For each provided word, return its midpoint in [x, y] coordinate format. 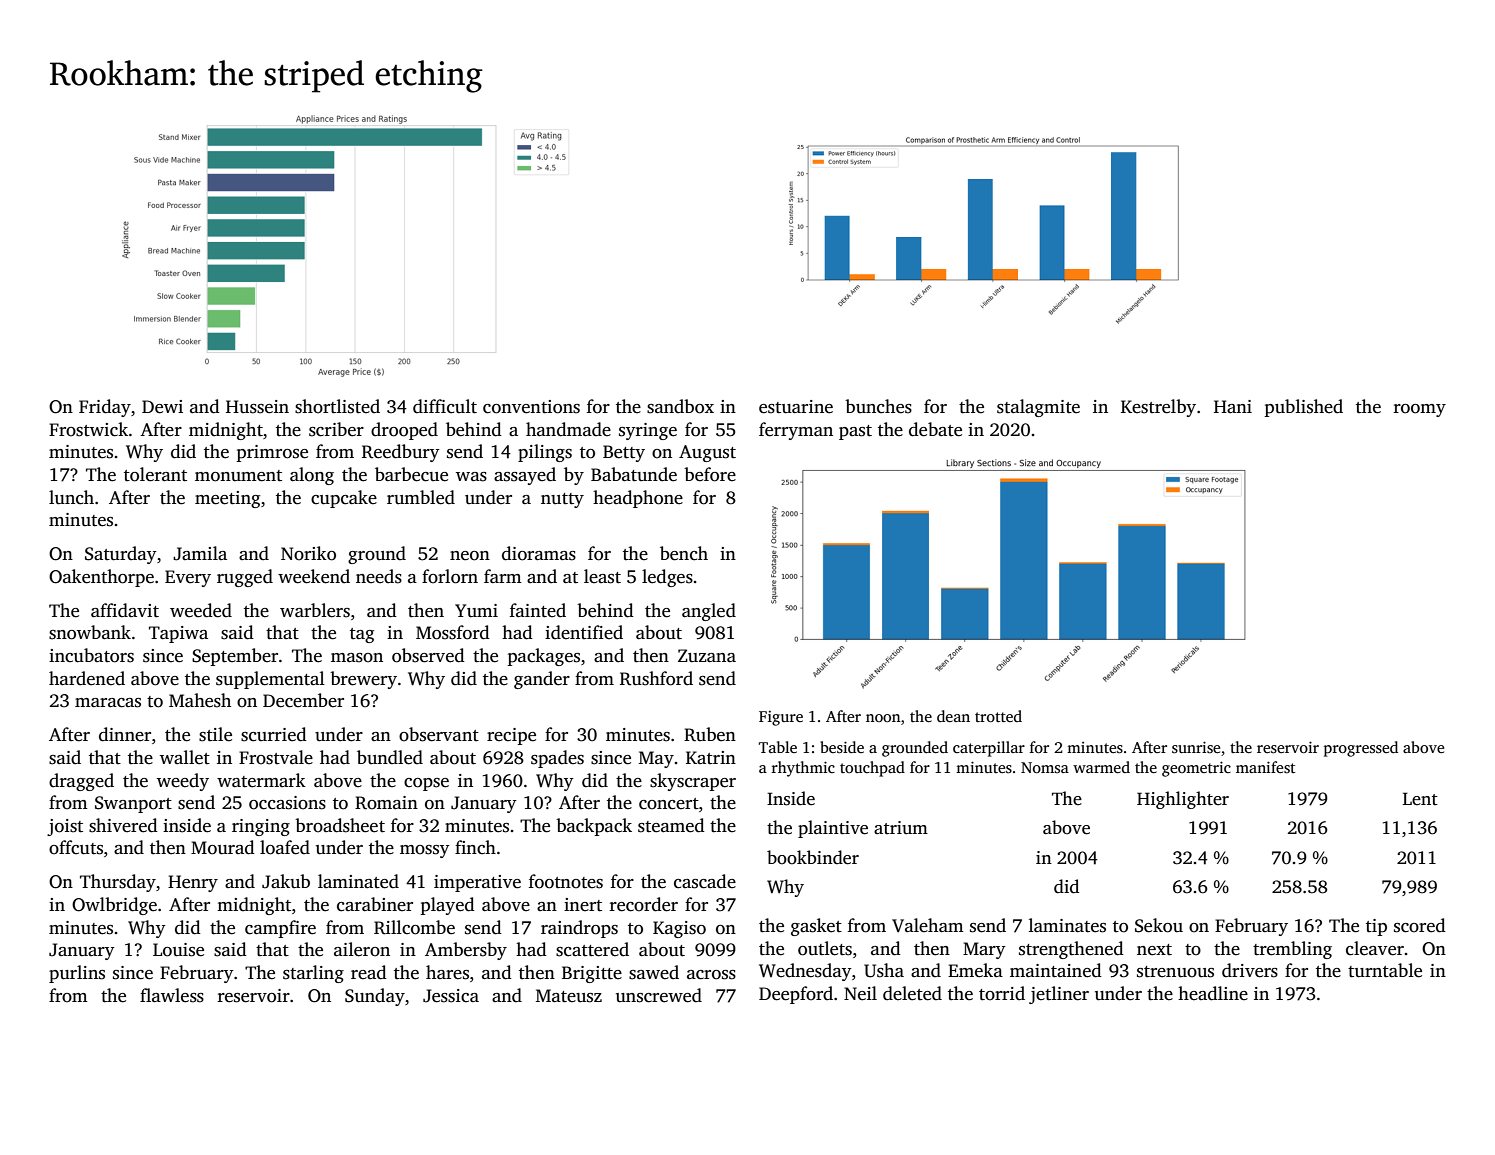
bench [684, 553]
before [710, 474]
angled [709, 612]
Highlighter [1183, 800]
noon [883, 718]
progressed [1361, 749]
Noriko [308, 553]
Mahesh [200, 700]
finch [475, 847]
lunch [71, 497]
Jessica [451, 996]
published [1304, 408]
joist [65, 827]
